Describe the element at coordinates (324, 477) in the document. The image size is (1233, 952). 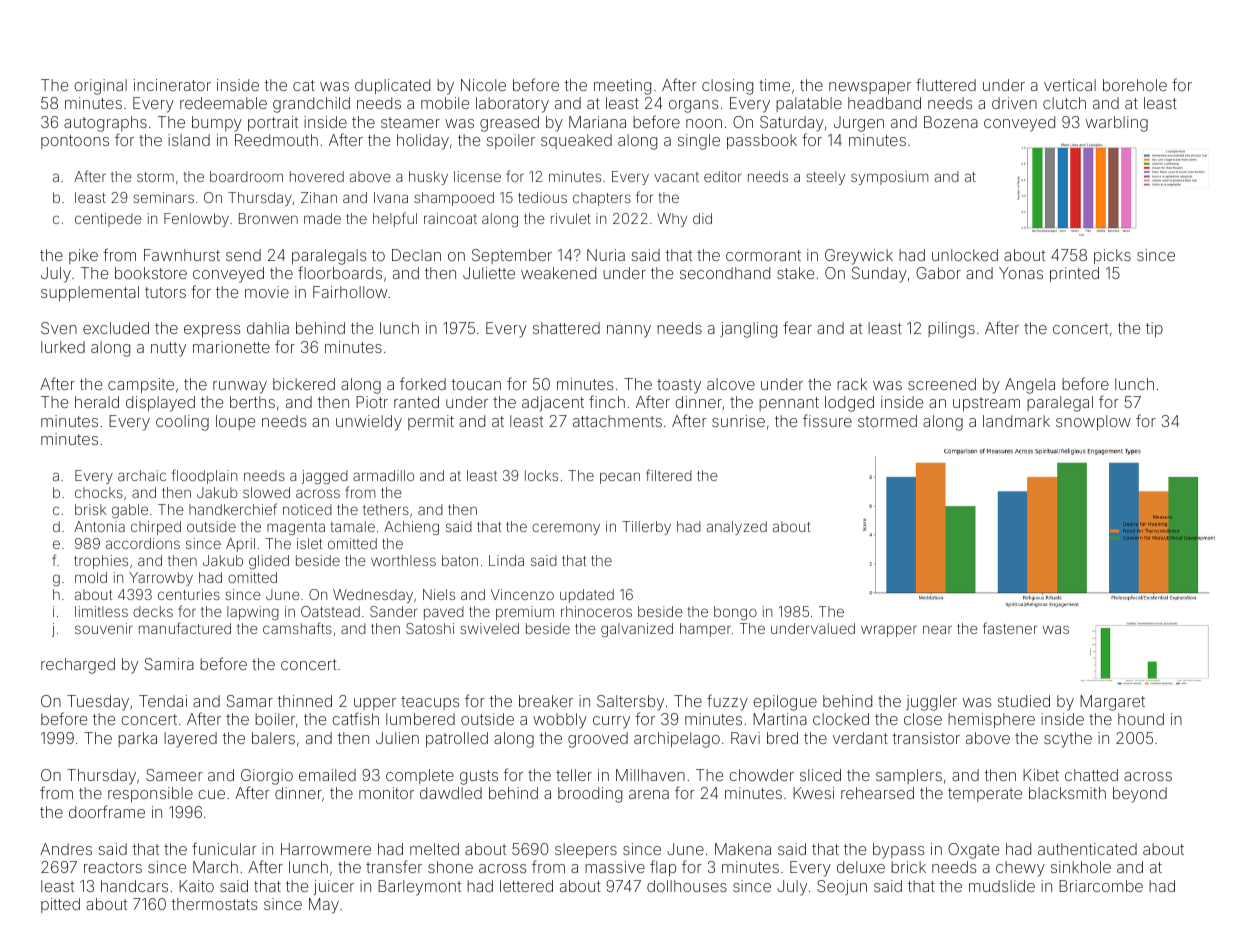
I see `jagged` at that location.
